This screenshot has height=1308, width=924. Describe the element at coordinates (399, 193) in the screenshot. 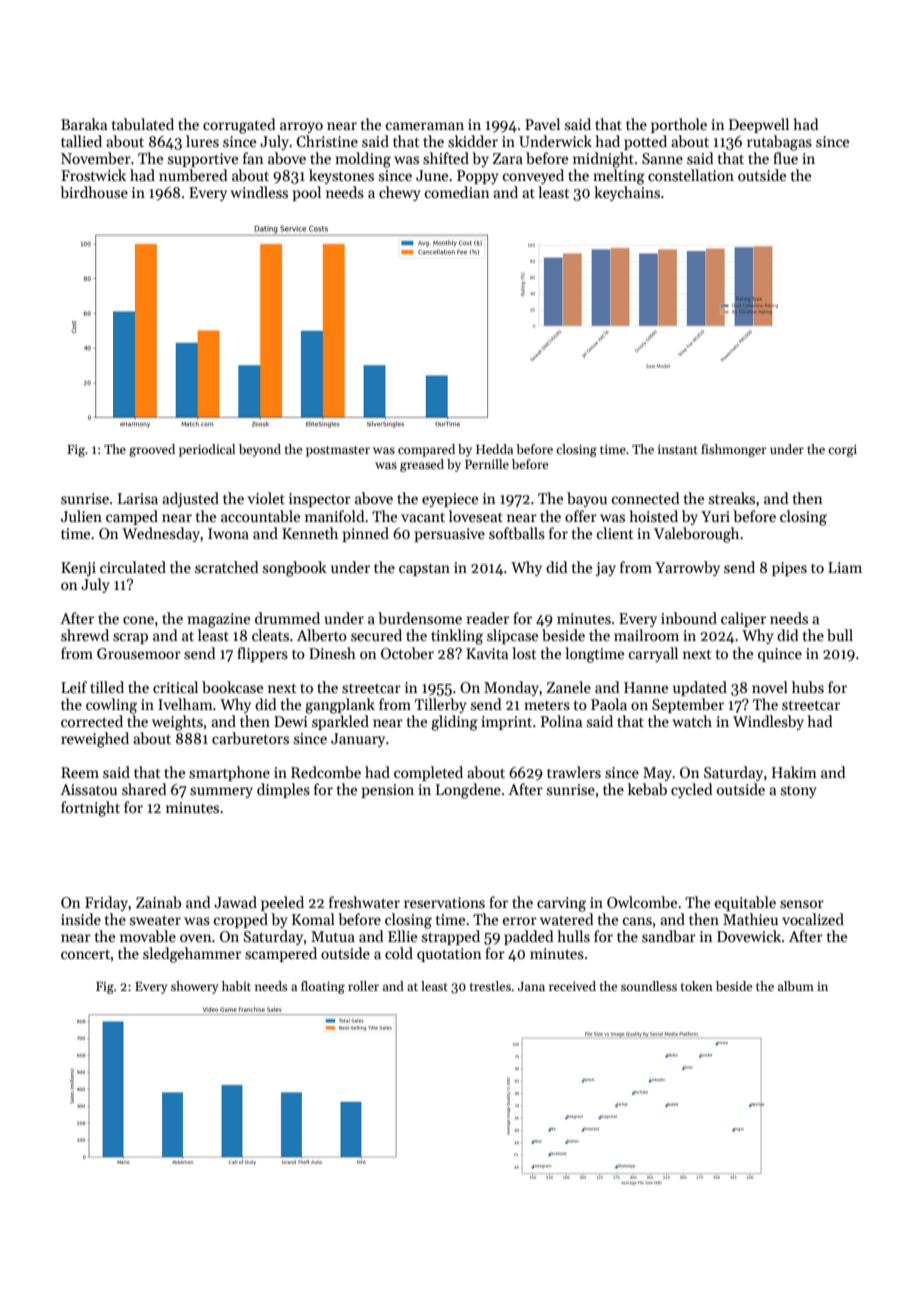

I see `chewy` at that location.
